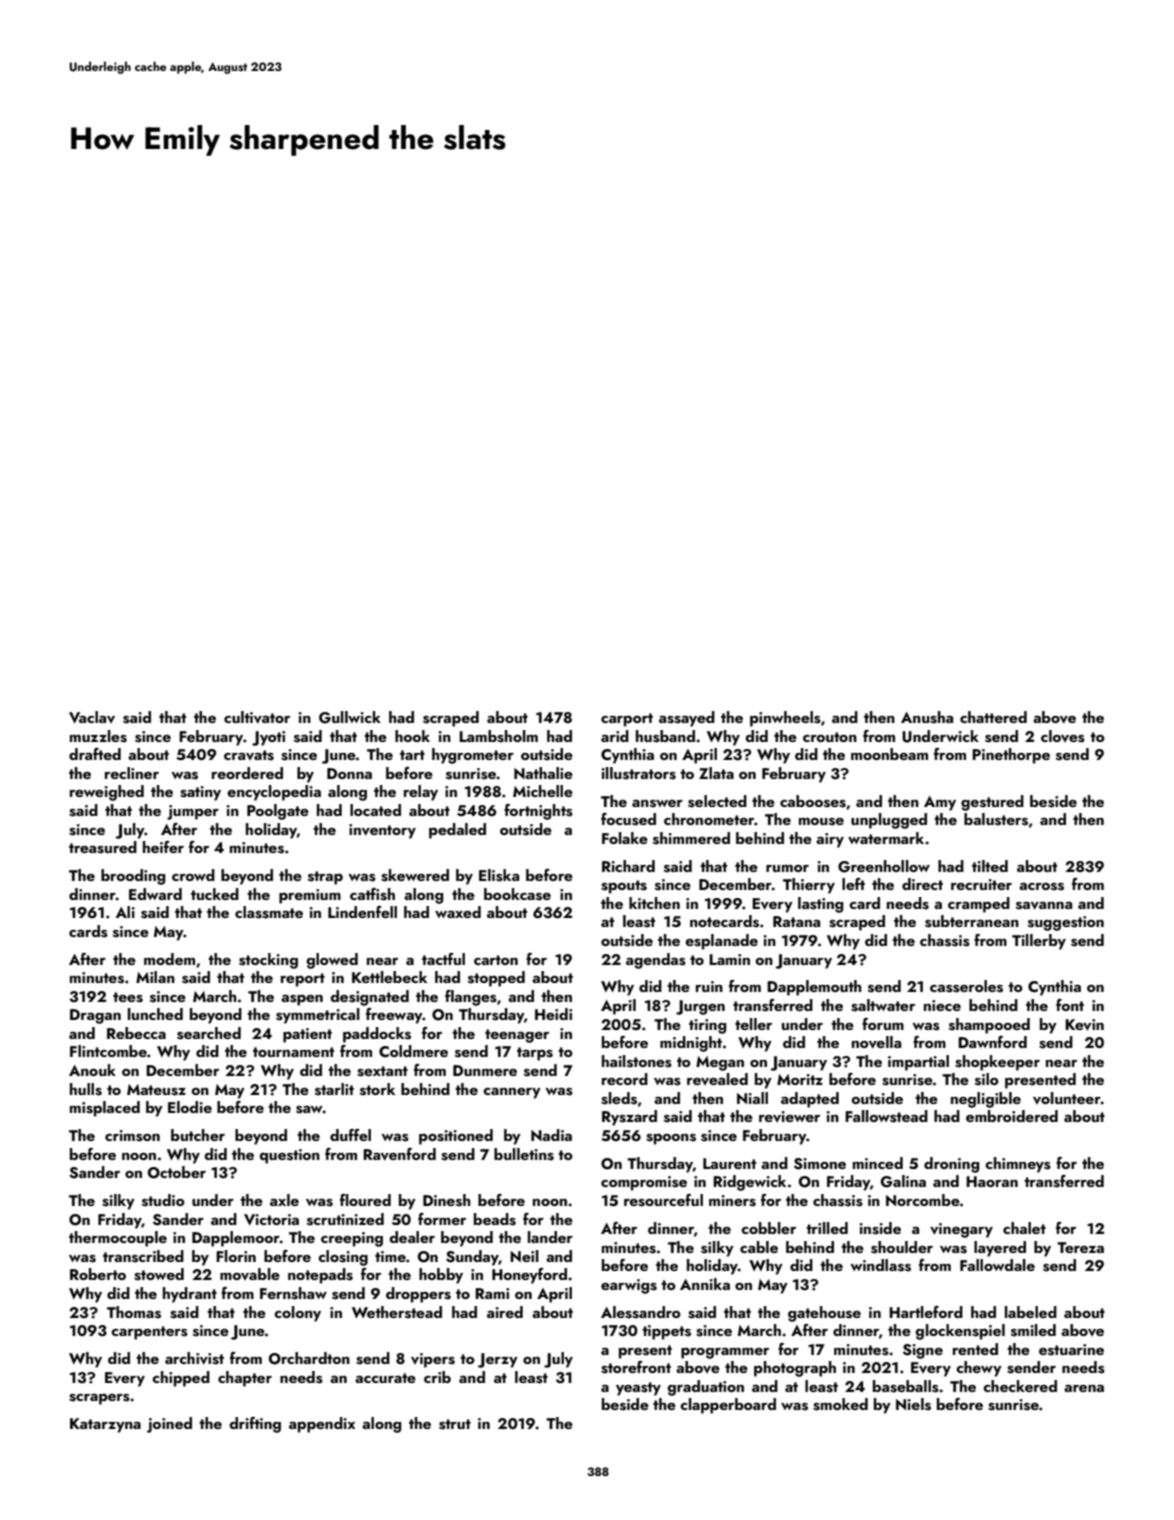  What do you see at coordinates (99, 1399) in the screenshot?
I see `scrapers` at bounding box center [99, 1399].
